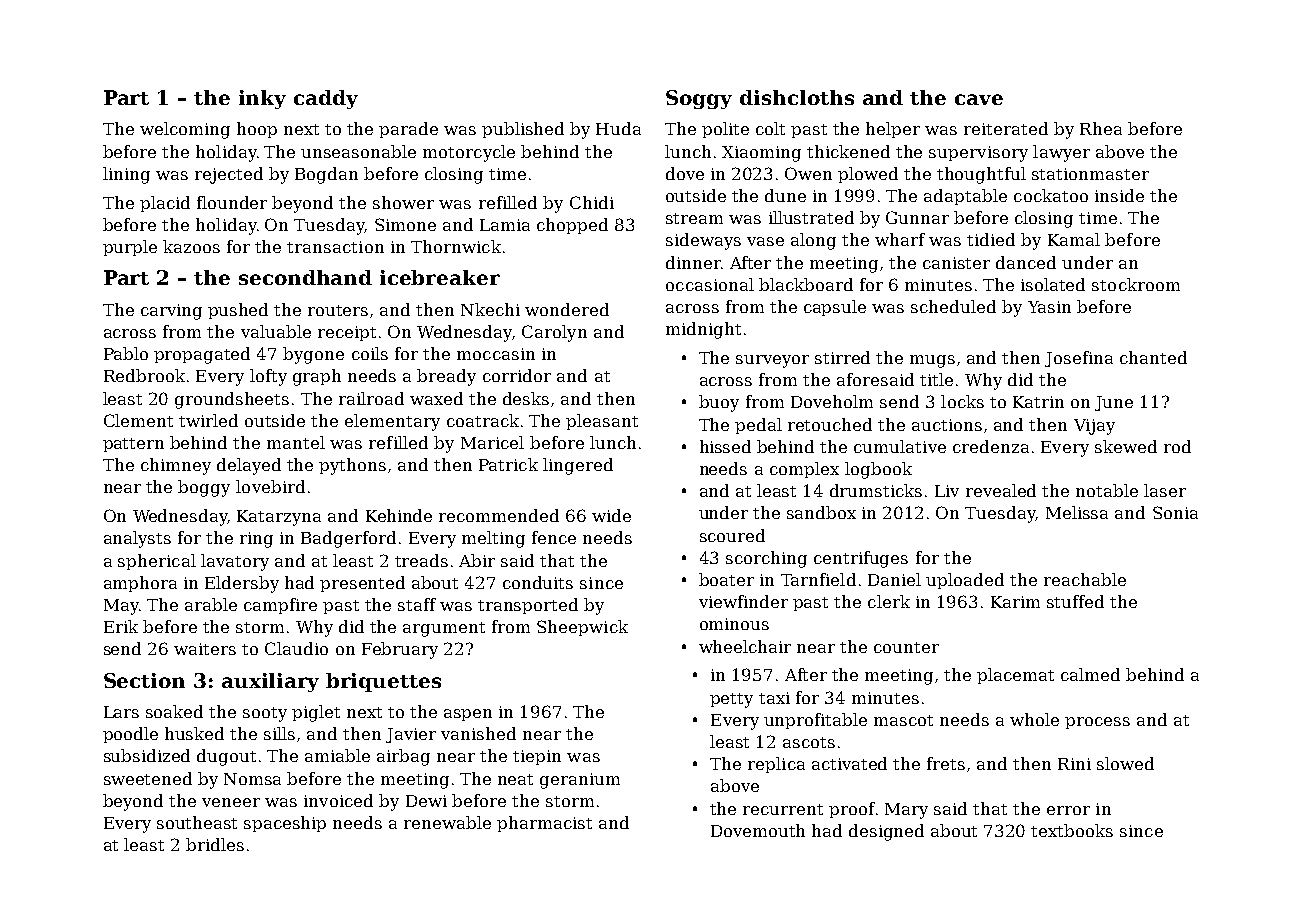  I want to click on textbooks, so click(1072, 830).
